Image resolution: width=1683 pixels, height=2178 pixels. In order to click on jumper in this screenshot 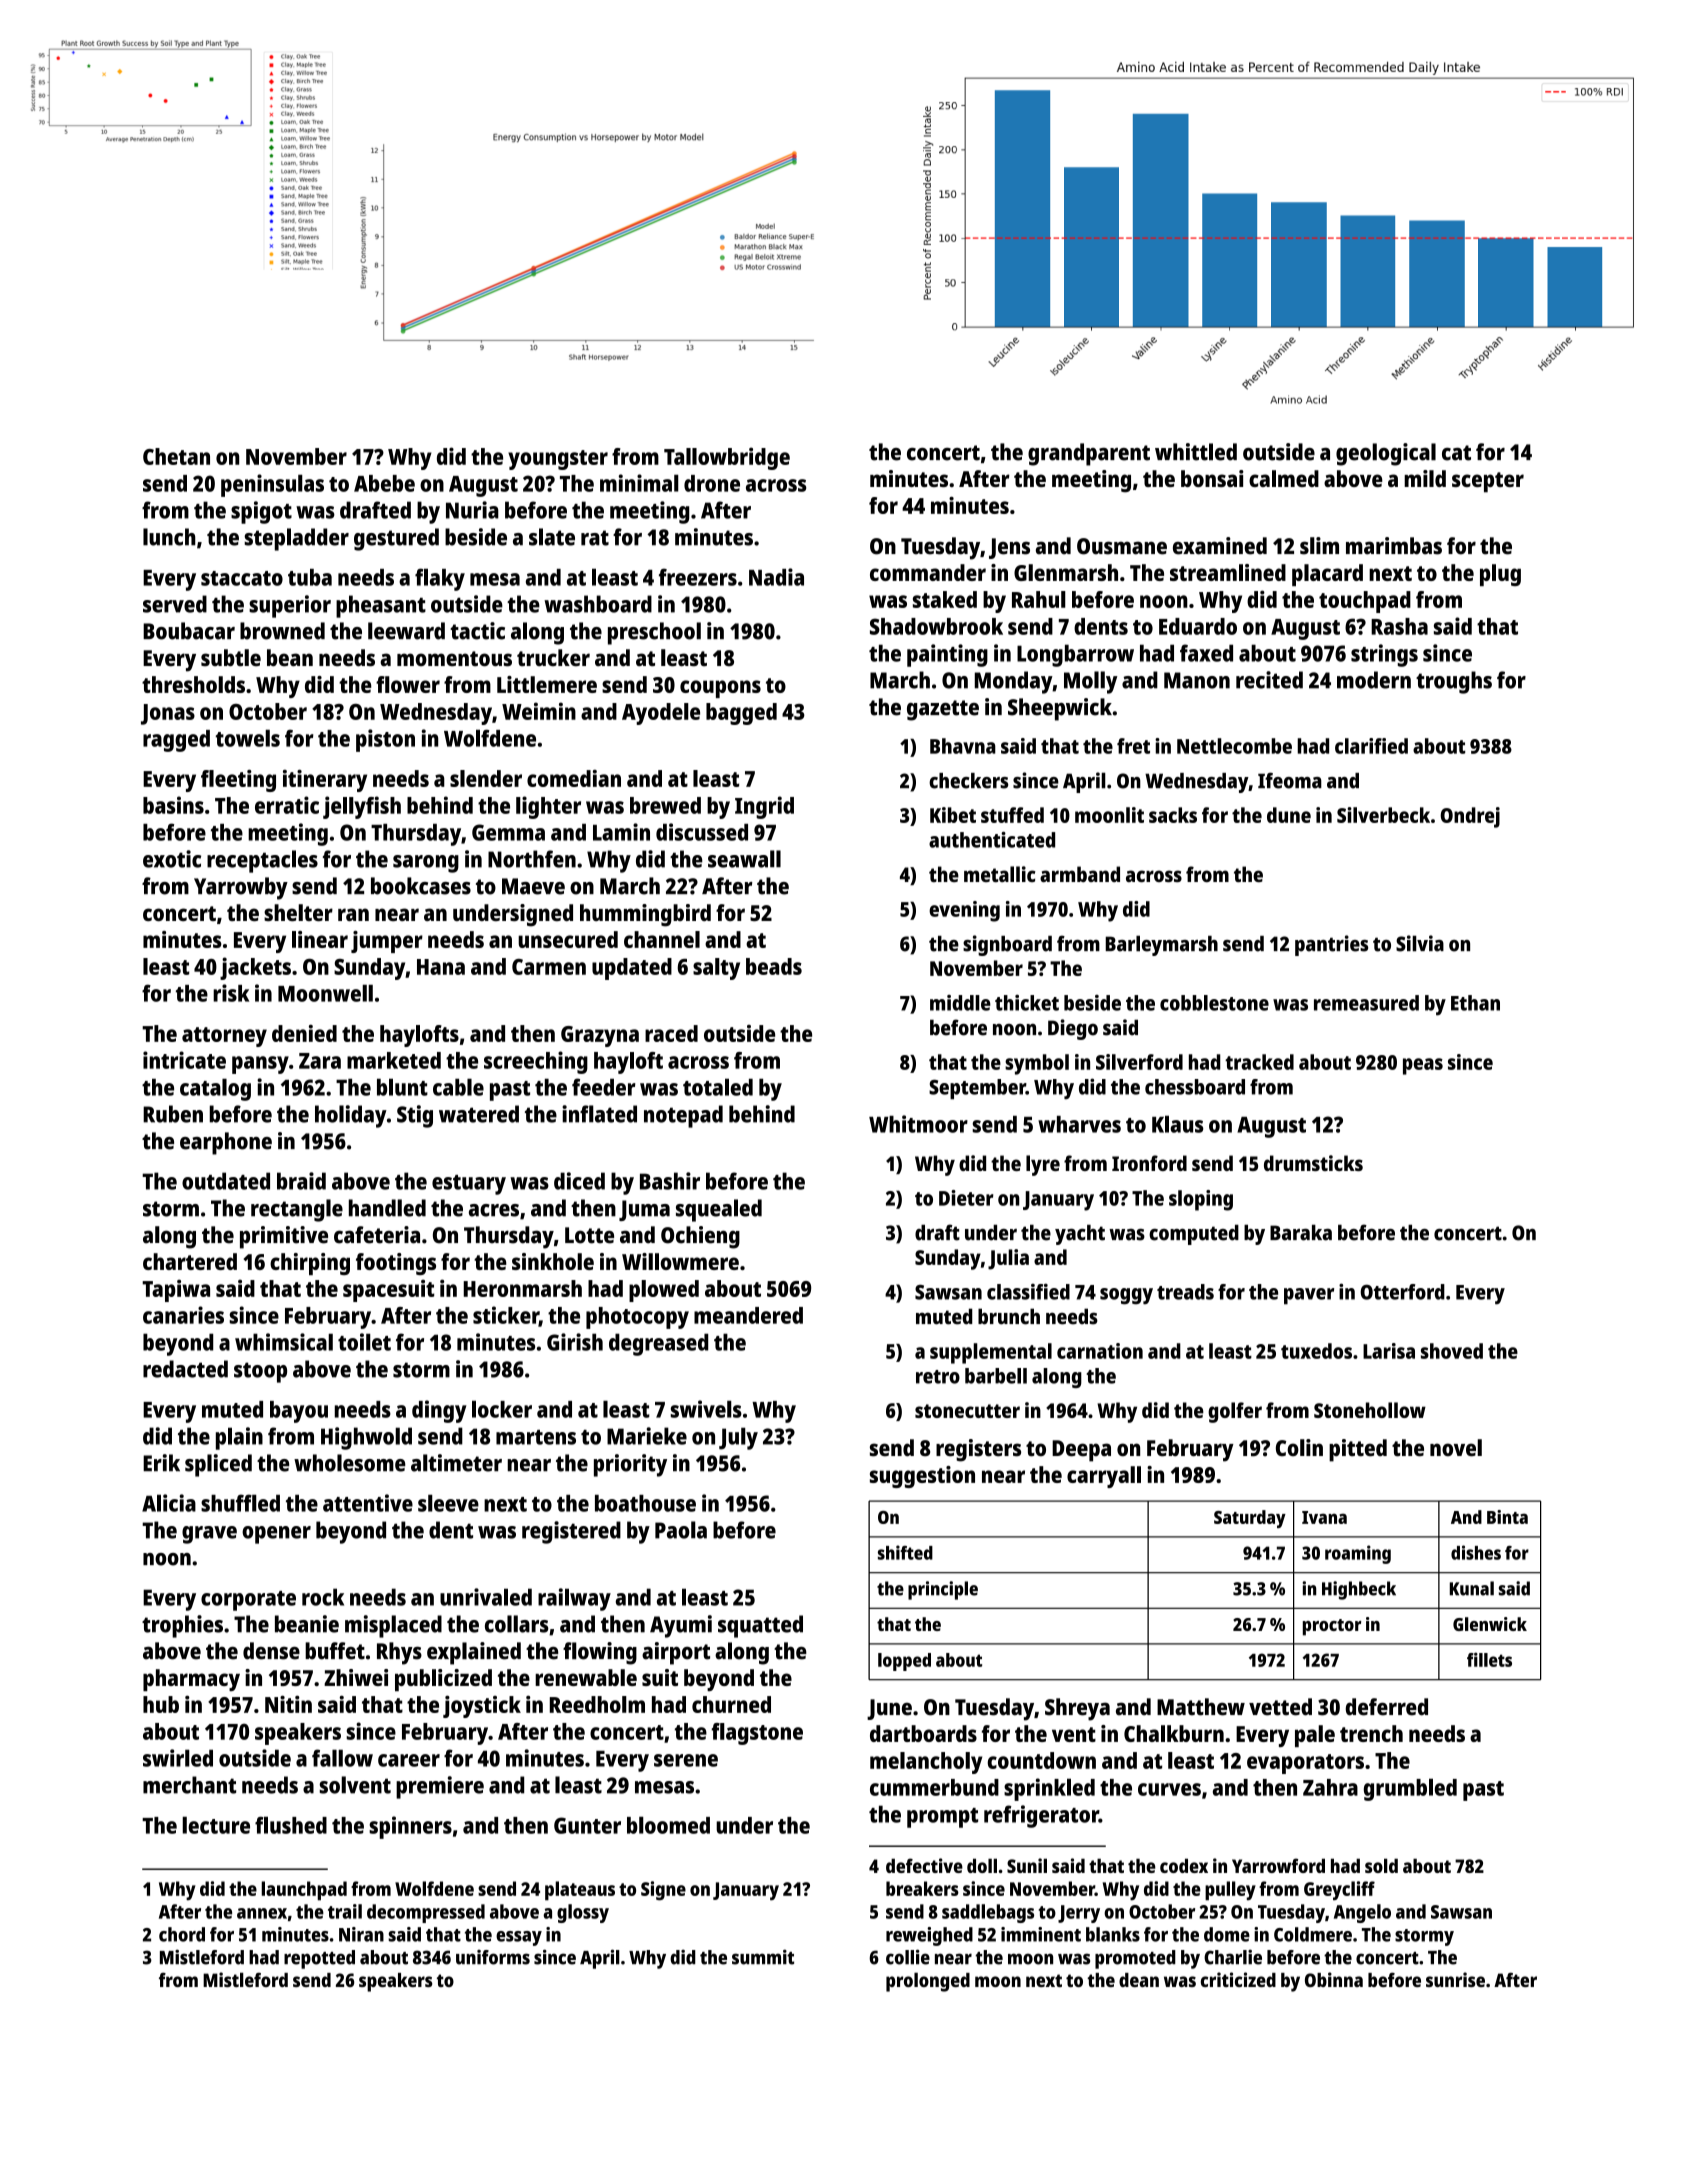, I will do `click(387, 942)`.
